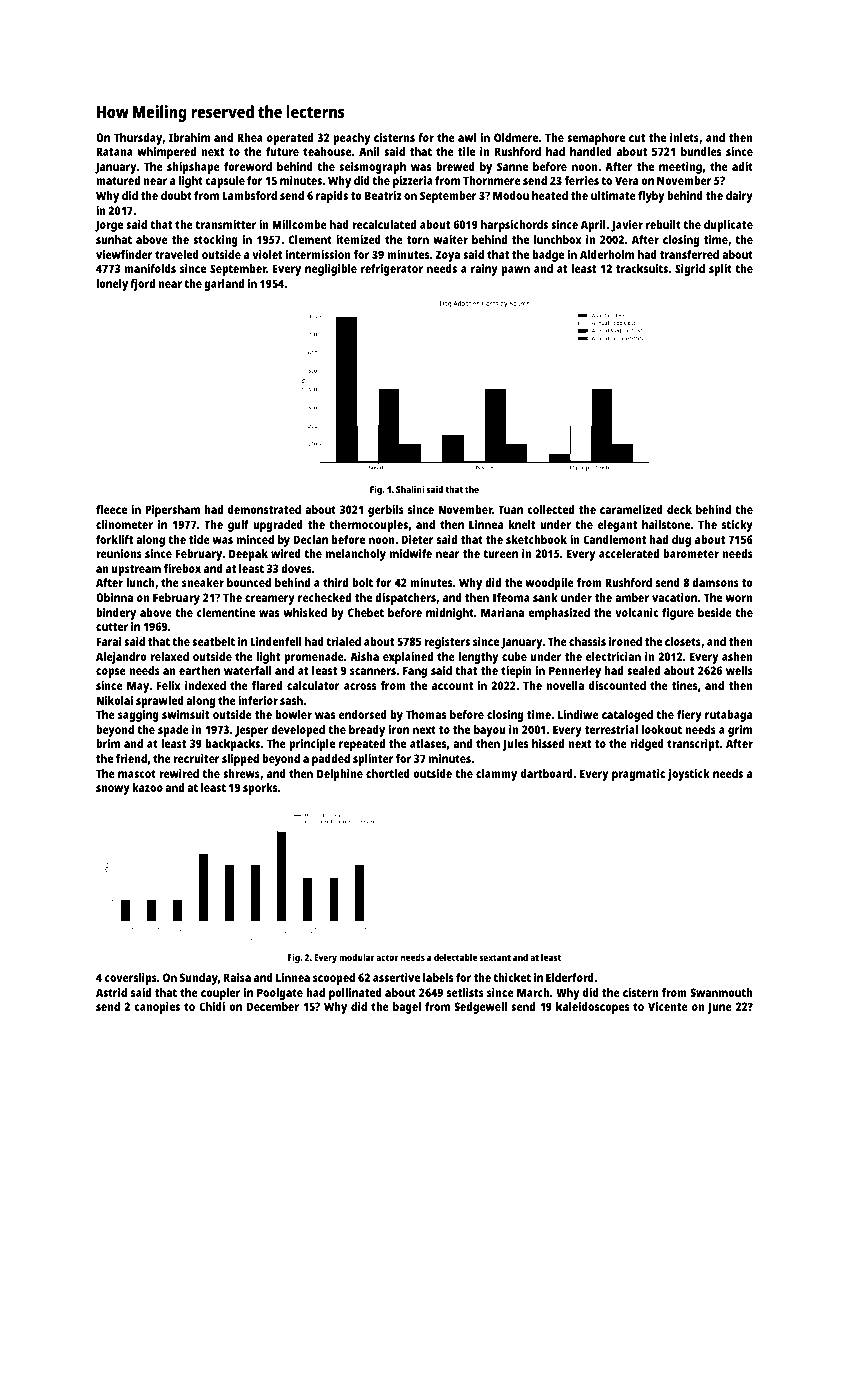 The height and width of the screenshot is (1400, 849). I want to click on hailstone, so click(666, 524).
